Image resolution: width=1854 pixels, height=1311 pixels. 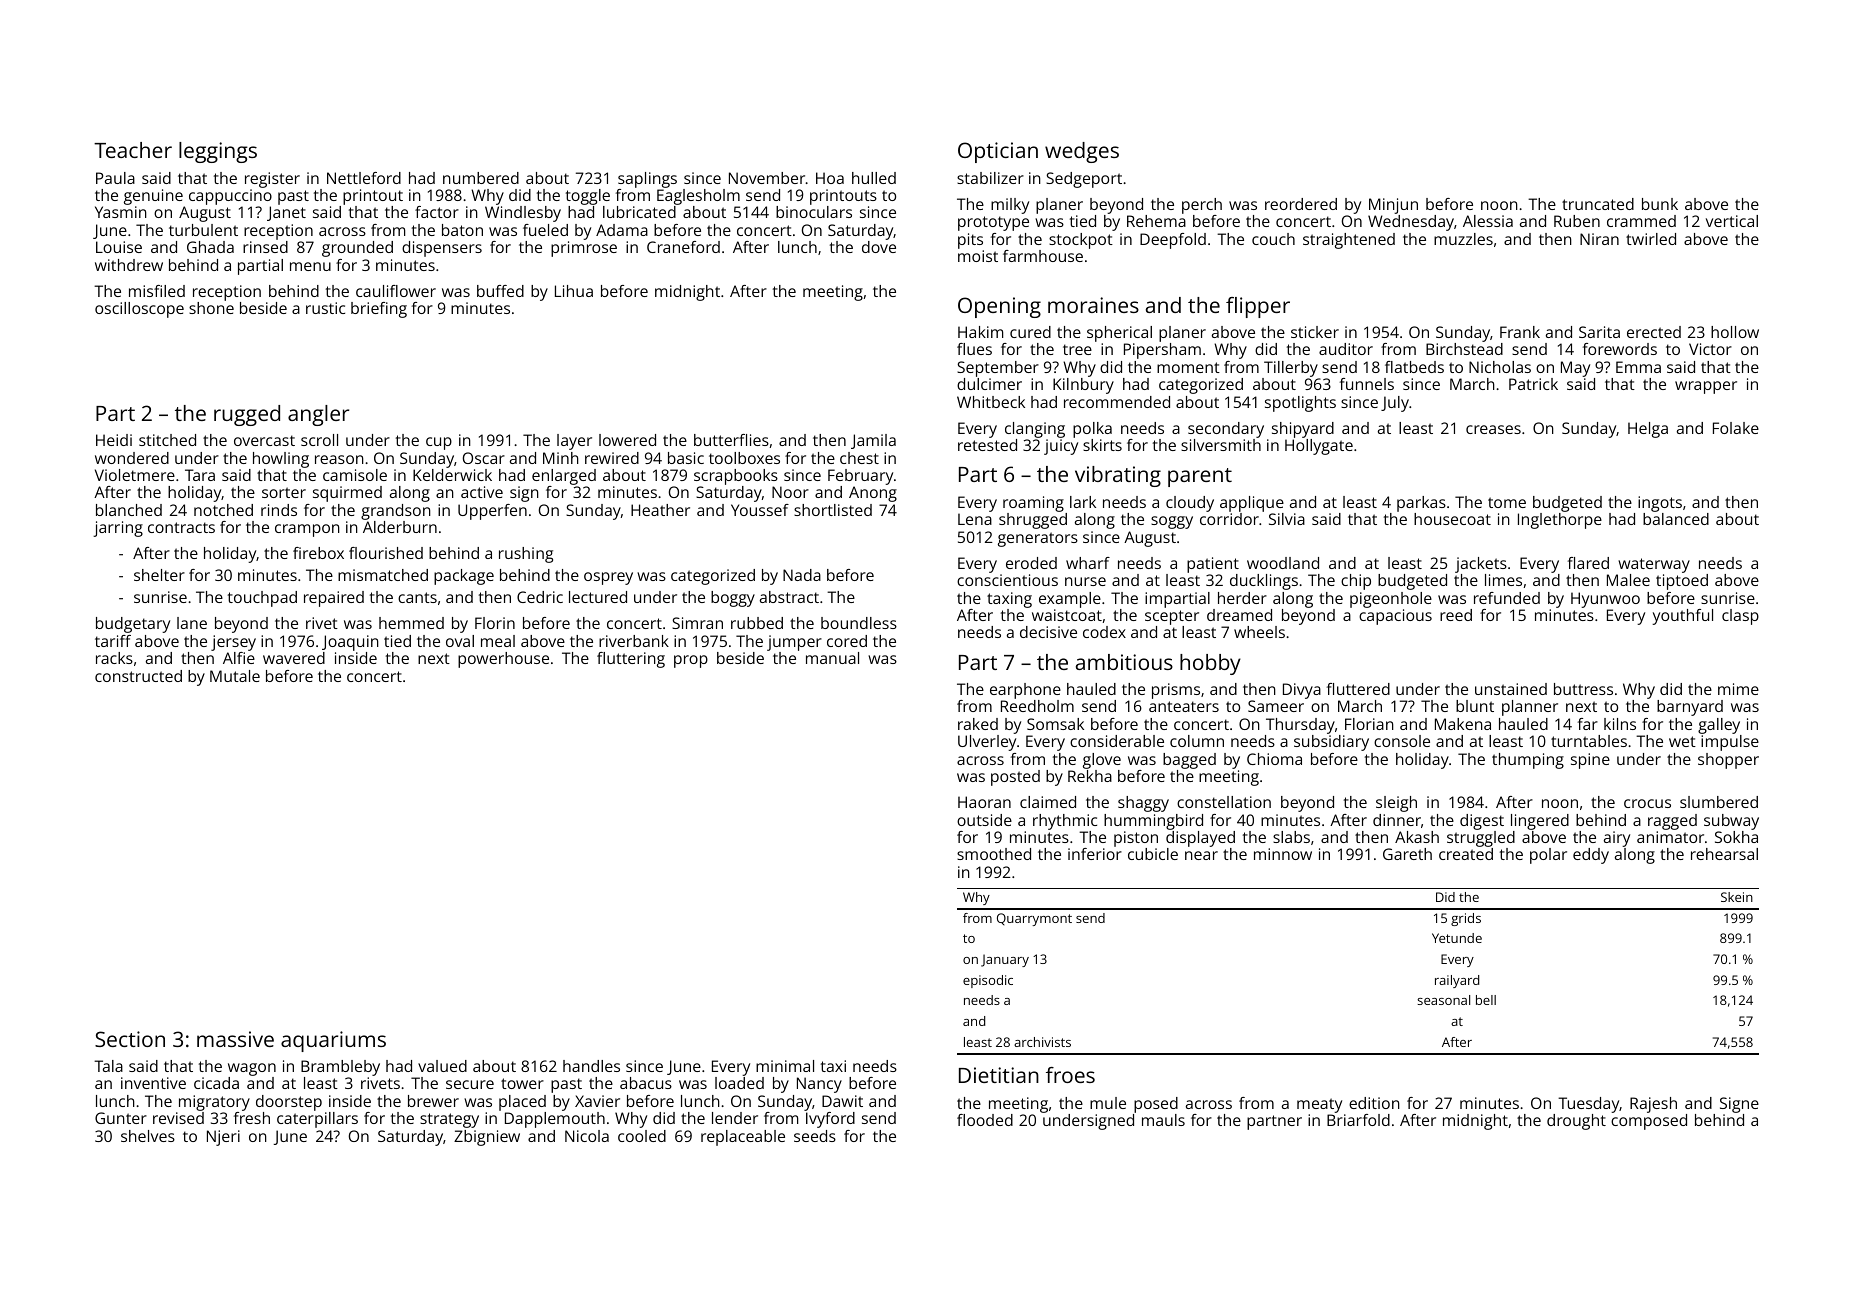 I want to click on Inglethorpe, so click(x=1560, y=521).
